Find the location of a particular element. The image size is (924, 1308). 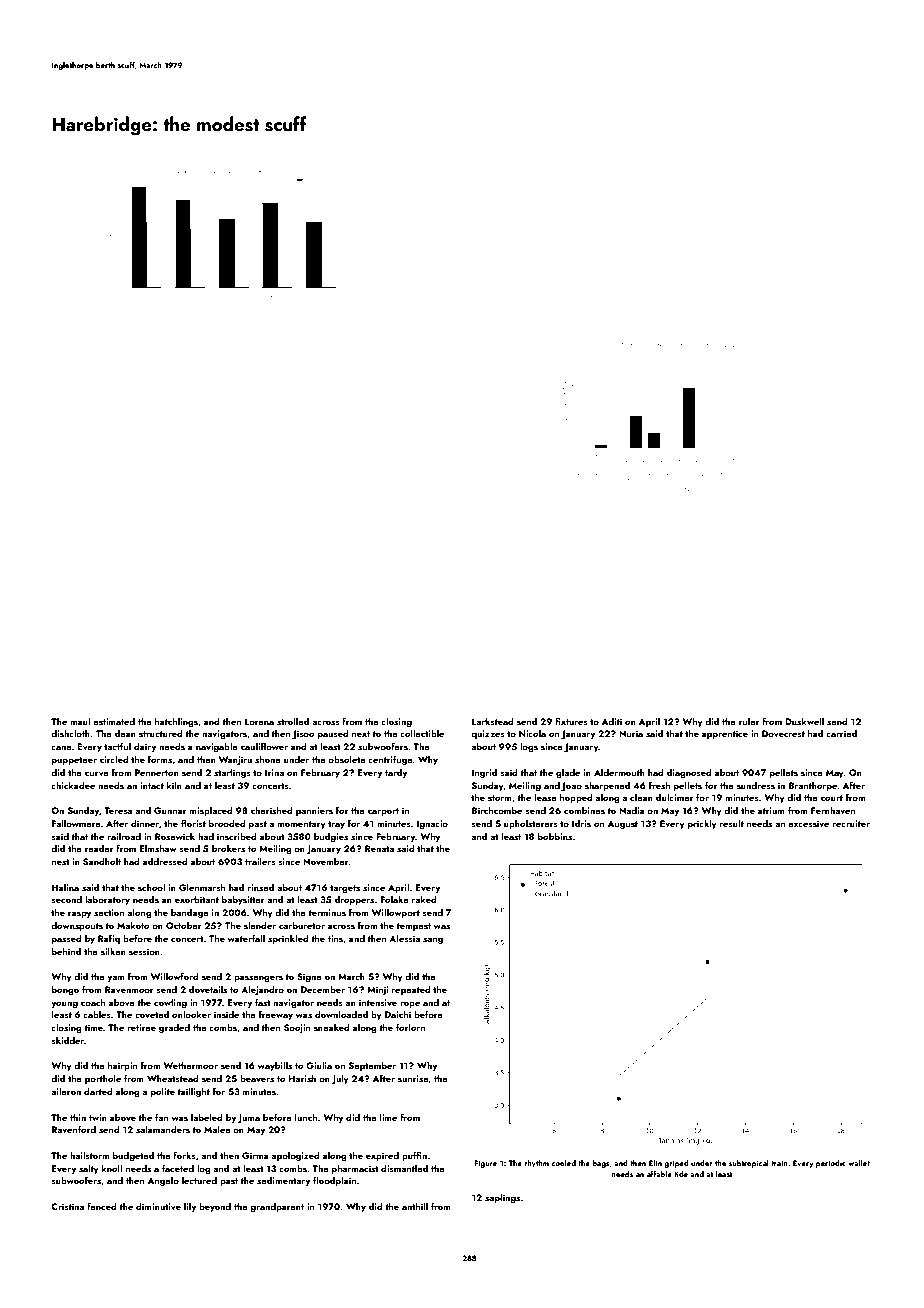

Glenmarsh is located at coordinates (202, 887).
